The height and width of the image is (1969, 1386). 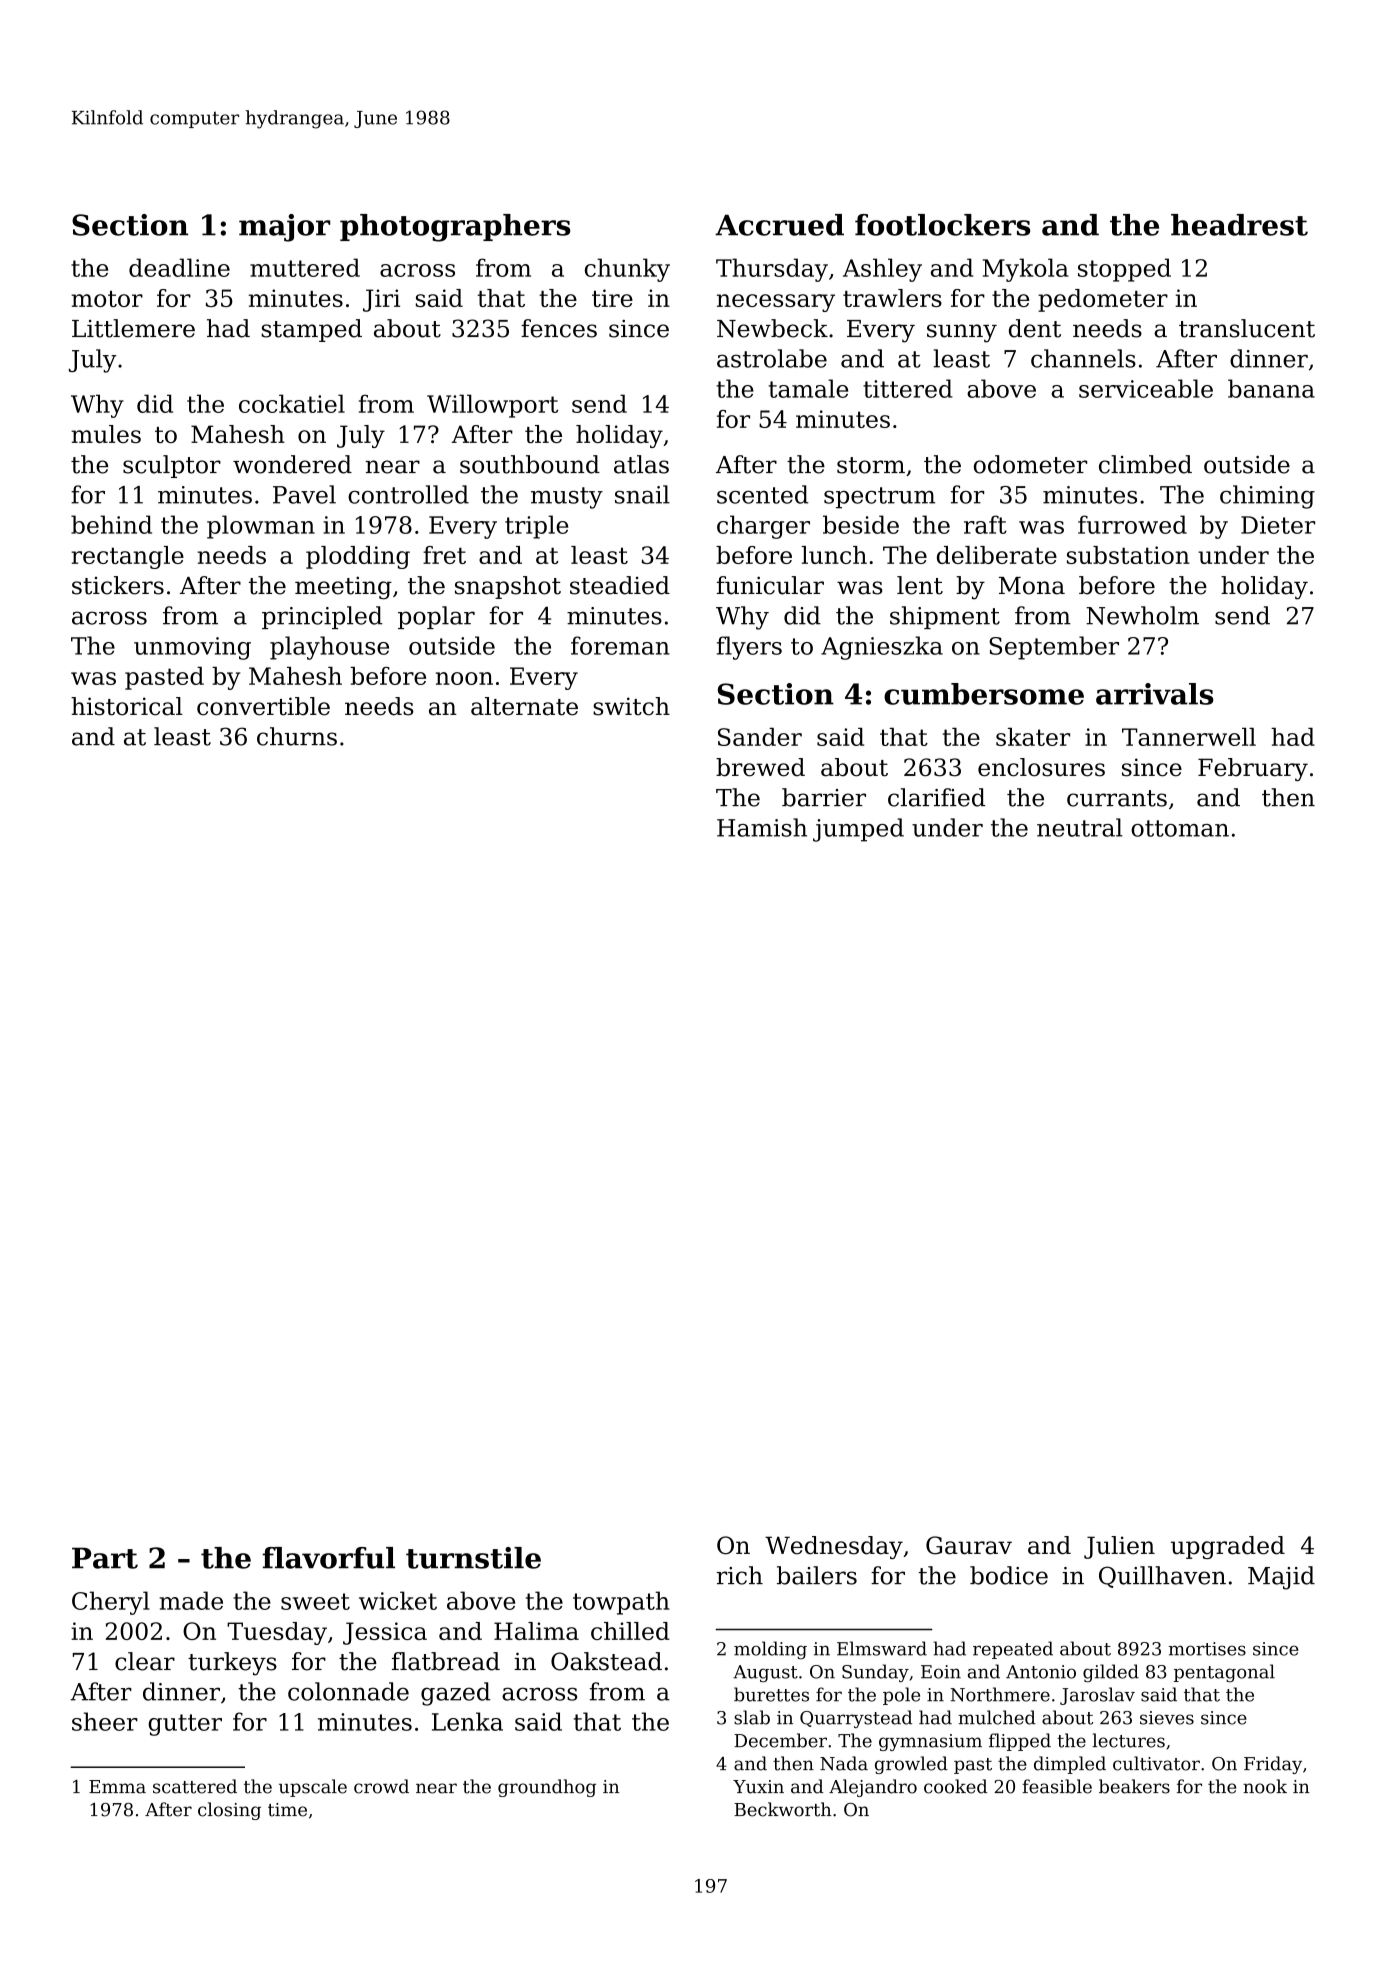 What do you see at coordinates (1247, 328) in the image?
I see `translucent` at bounding box center [1247, 328].
